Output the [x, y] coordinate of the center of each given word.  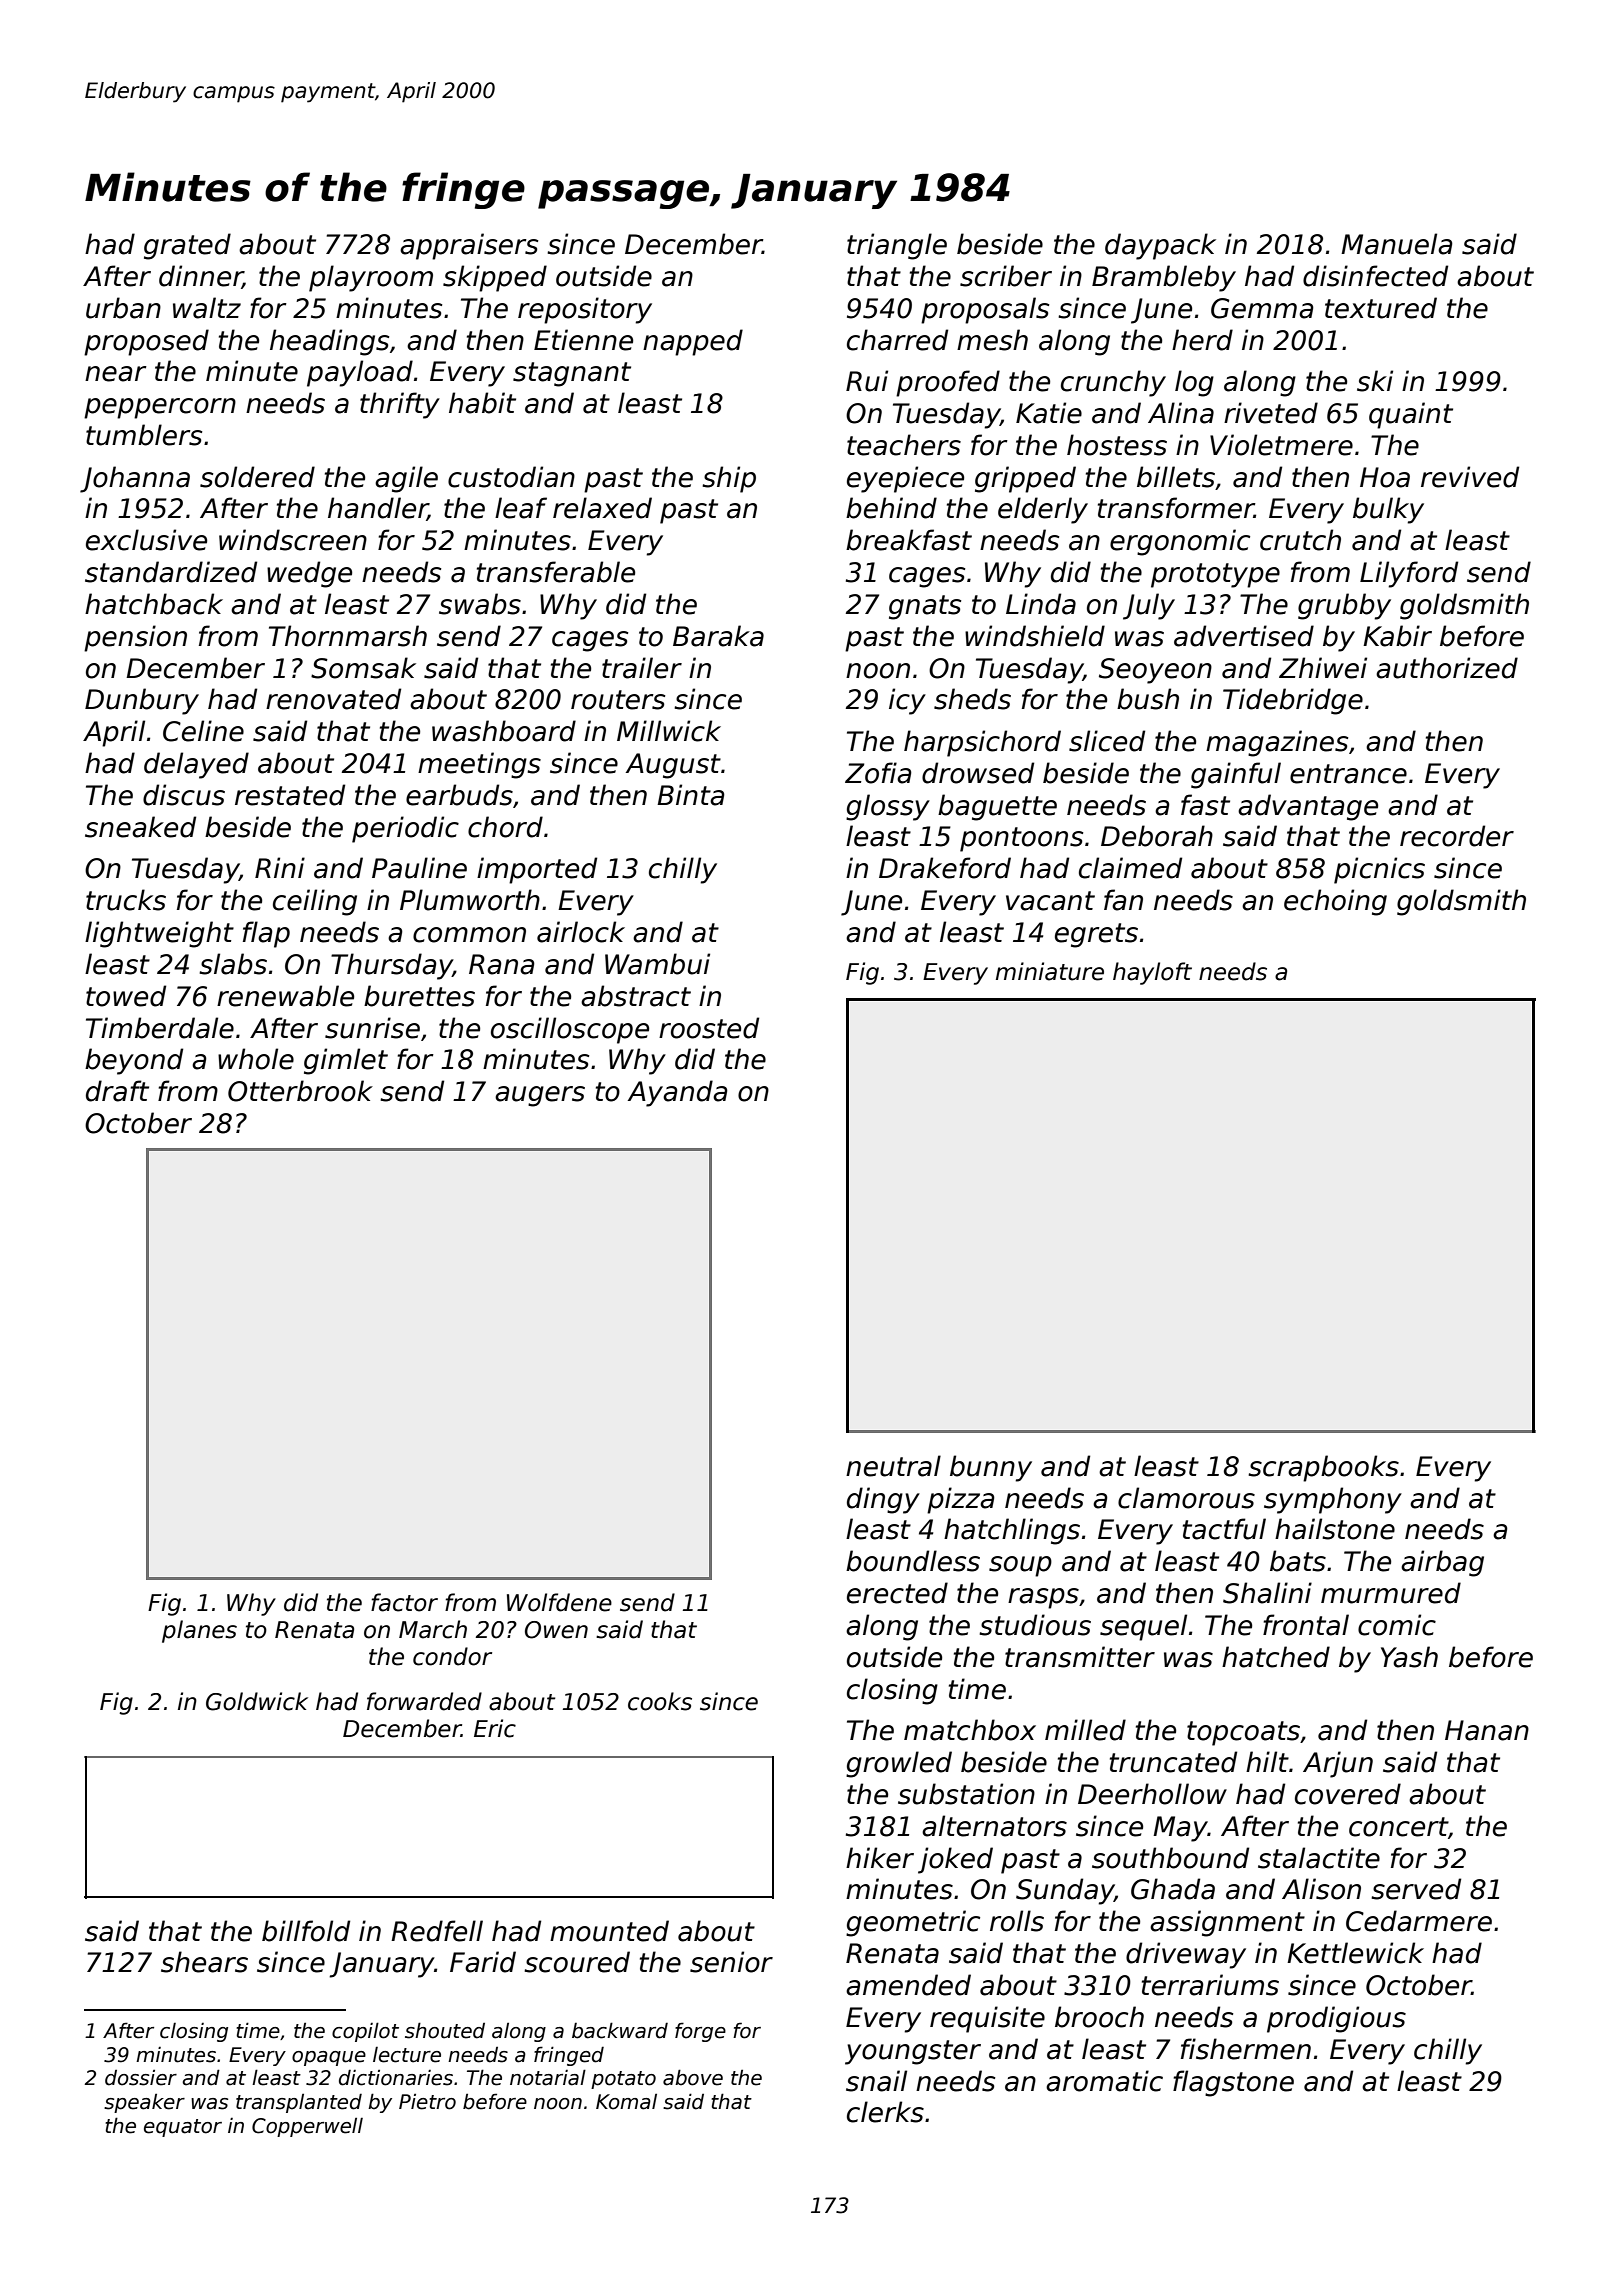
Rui [867, 381]
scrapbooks [1323, 1468]
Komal [626, 2102]
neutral [893, 1466]
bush [1148, 699]
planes [199, 1631]
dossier [141, 2078]
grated [187, 246]
